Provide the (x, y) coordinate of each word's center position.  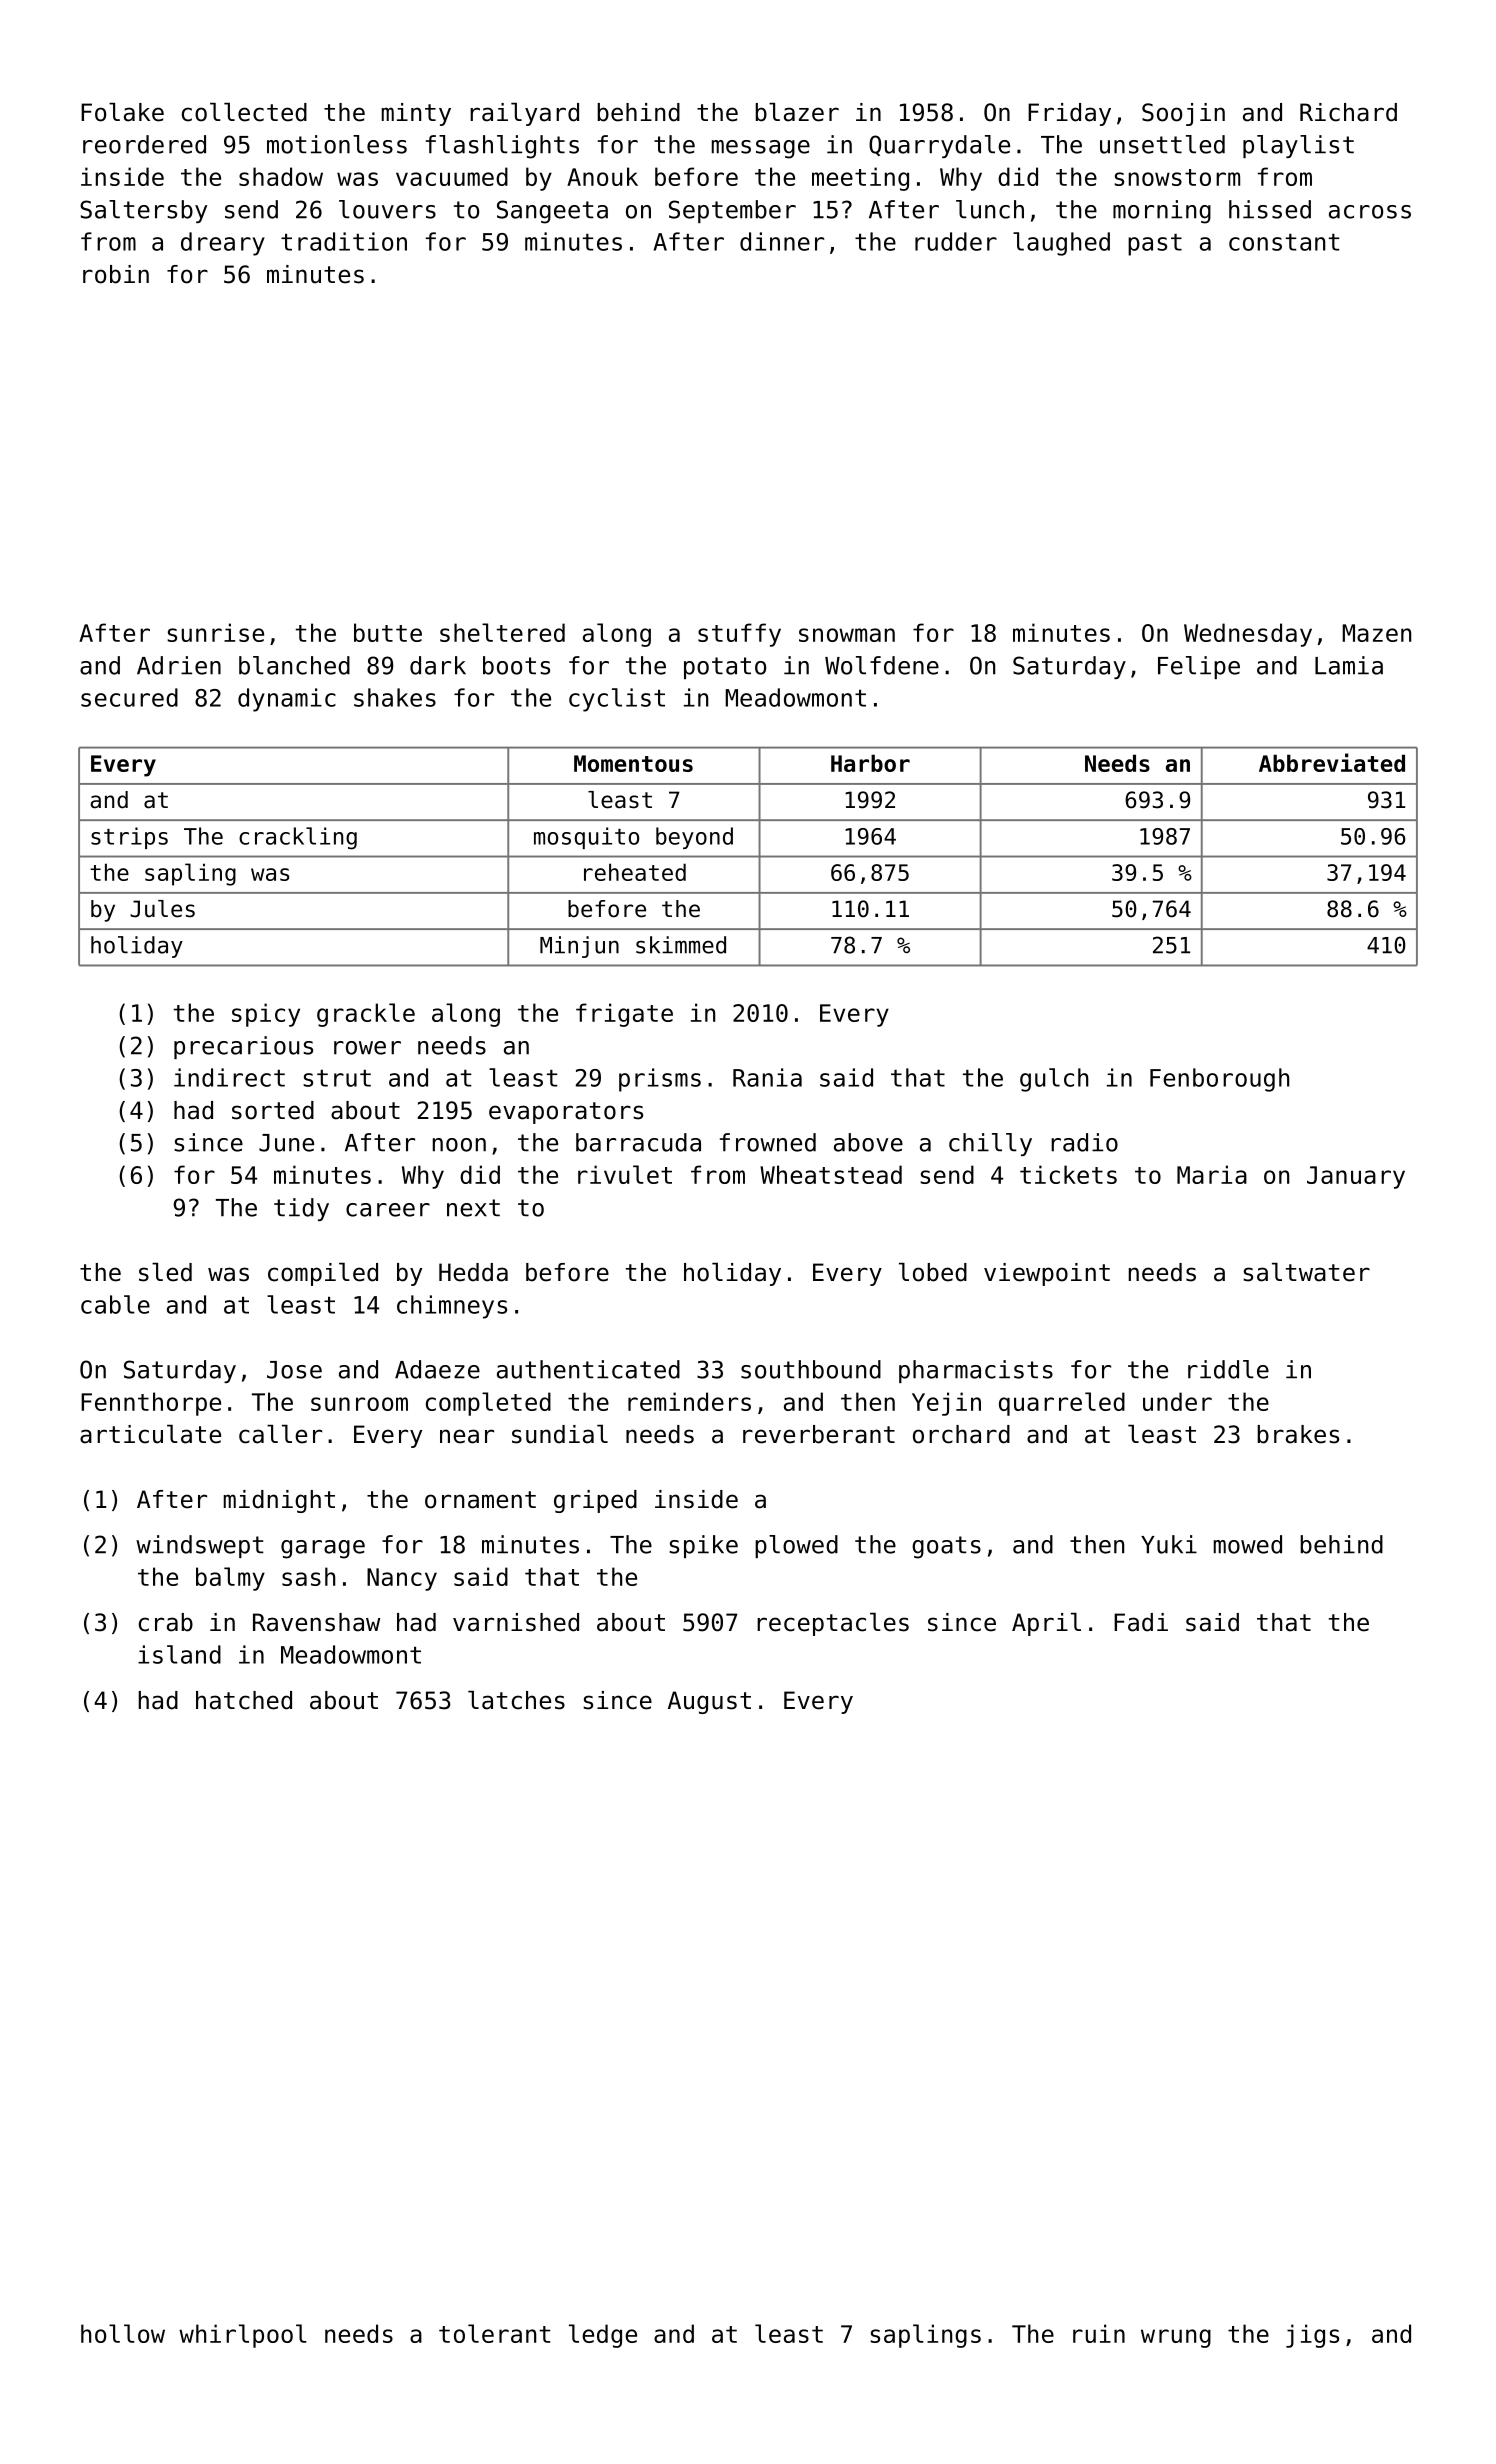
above (868, 1142)
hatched (244, 1700)
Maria (1212, 1174)
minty (416, 114)
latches (516, 1700)
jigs (1312, 2336)
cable (115, 1304)
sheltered (502, 632)
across (1370, 212)
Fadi (1141, 1622)
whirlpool (243, 2336)
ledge (603, 2336)
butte (388, 632)
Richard (1348, 112)
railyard (524, 114)
